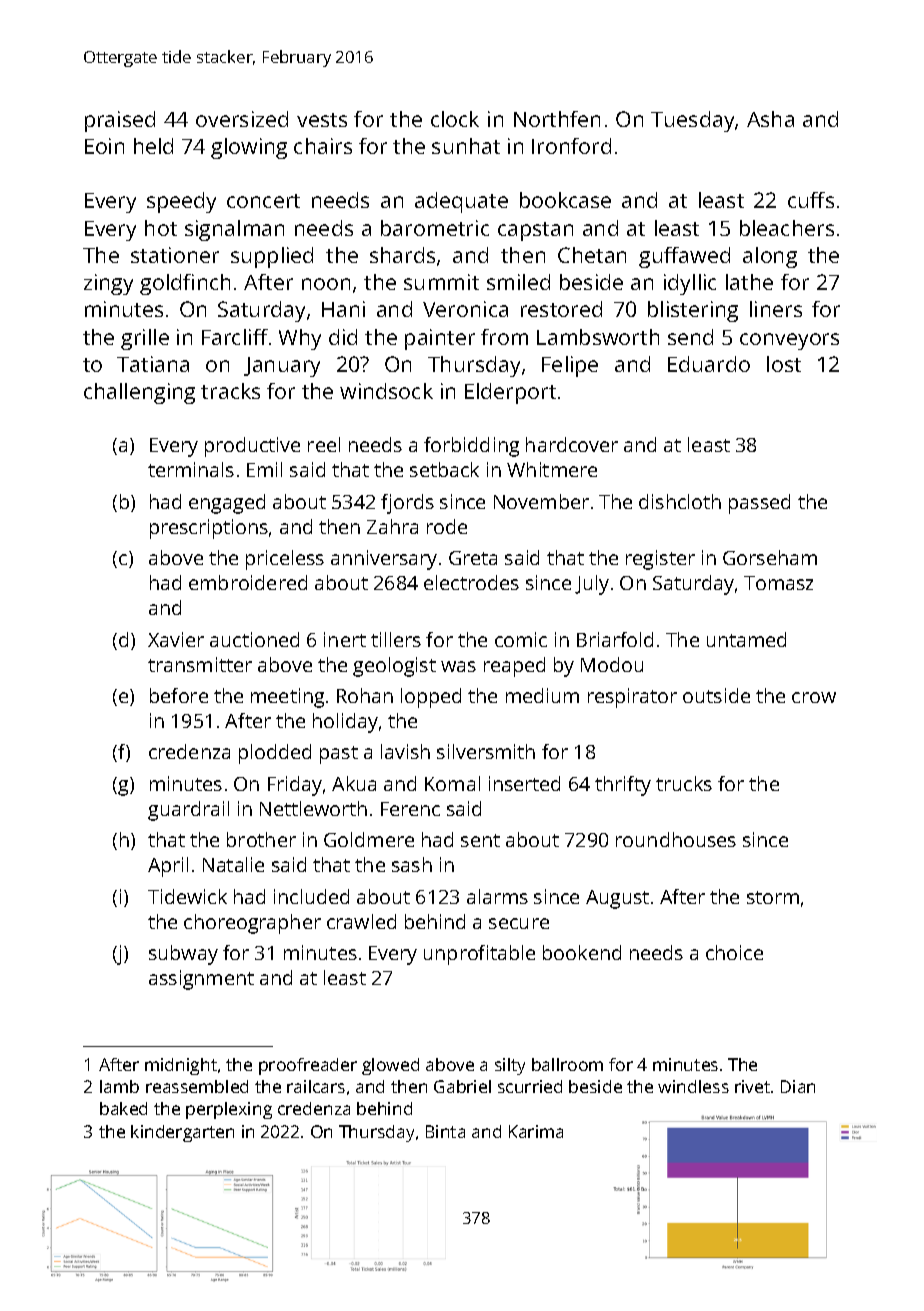  What do you see at coordinates (445, 1131) in the screenshot?
I see `Binta` at bounding box center [445, 1131].
